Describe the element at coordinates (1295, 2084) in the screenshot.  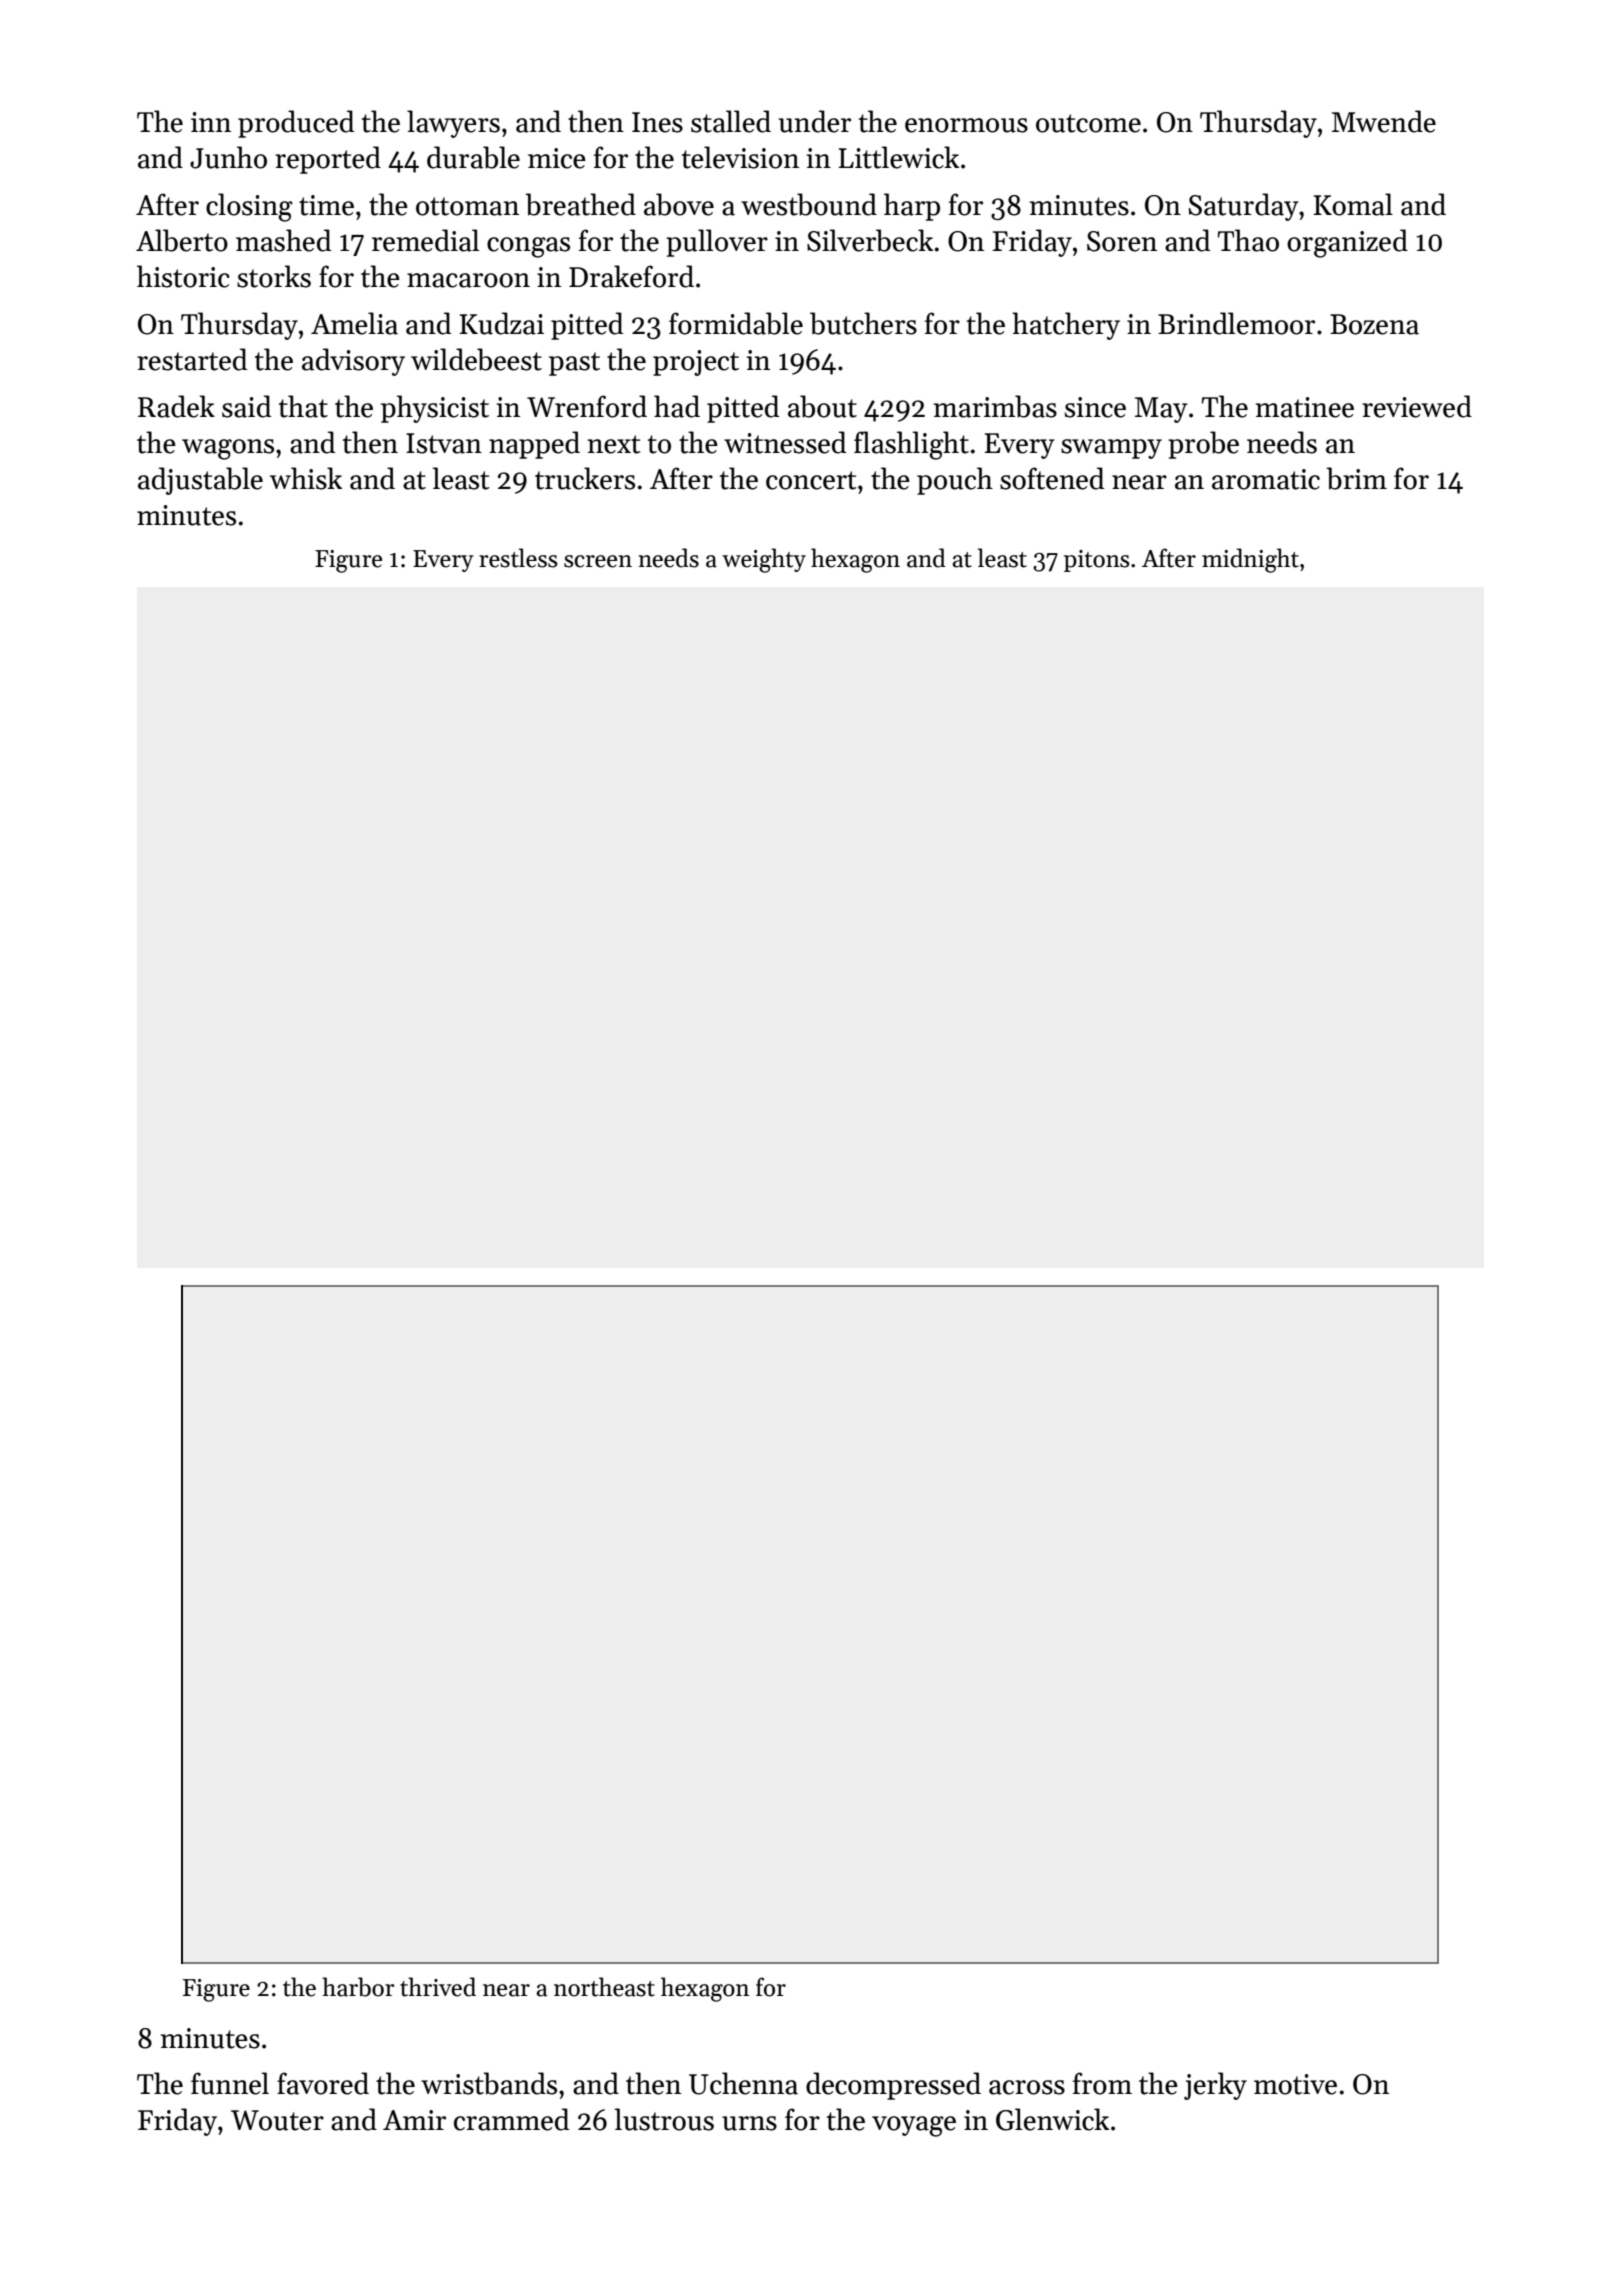
I see `motive` at that location.
